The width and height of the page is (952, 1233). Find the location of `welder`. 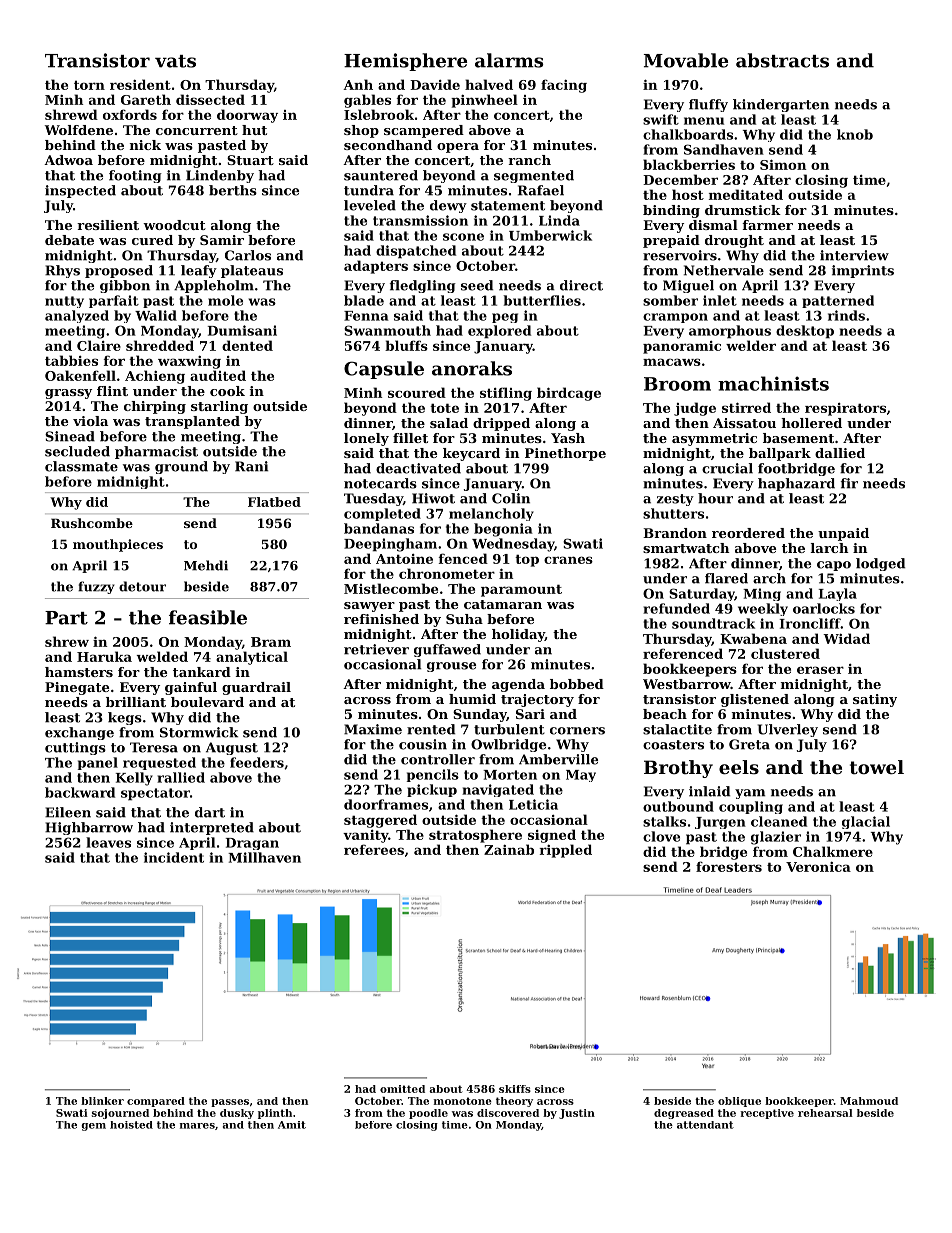

welder is located at coordinates (751, 345).
